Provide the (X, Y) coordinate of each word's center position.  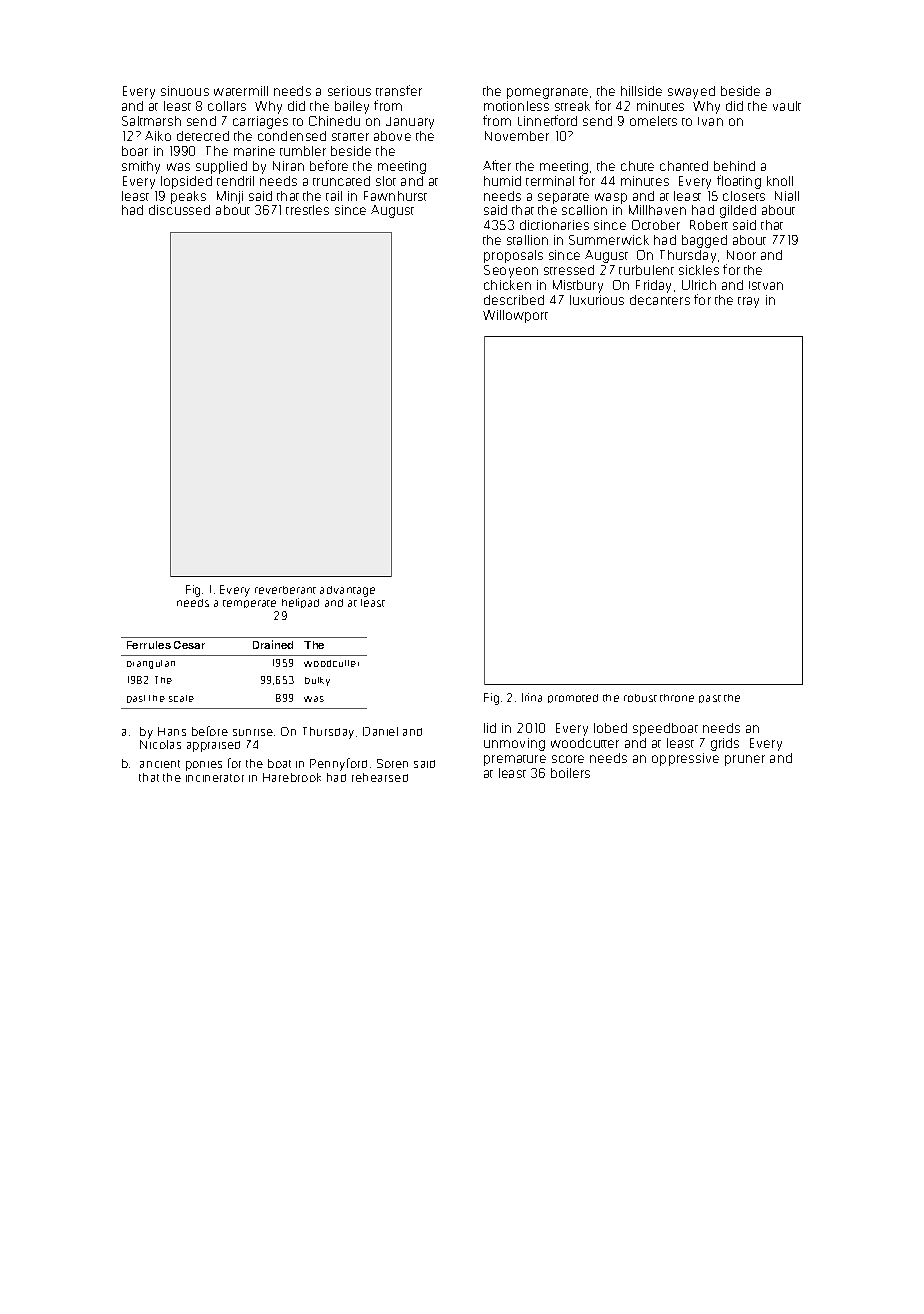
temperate (249, 604)
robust (640, 698)
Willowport (515, 316)
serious (349, 91)
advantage (347, 591)
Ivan (710, 121)
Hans (172, 731)
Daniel (380, 731)
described (514, 300)
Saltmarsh (151, 121)
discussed (179, 210)
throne (677, 698)
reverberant (285, 590)
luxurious (597, 300)
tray (748, 302)
